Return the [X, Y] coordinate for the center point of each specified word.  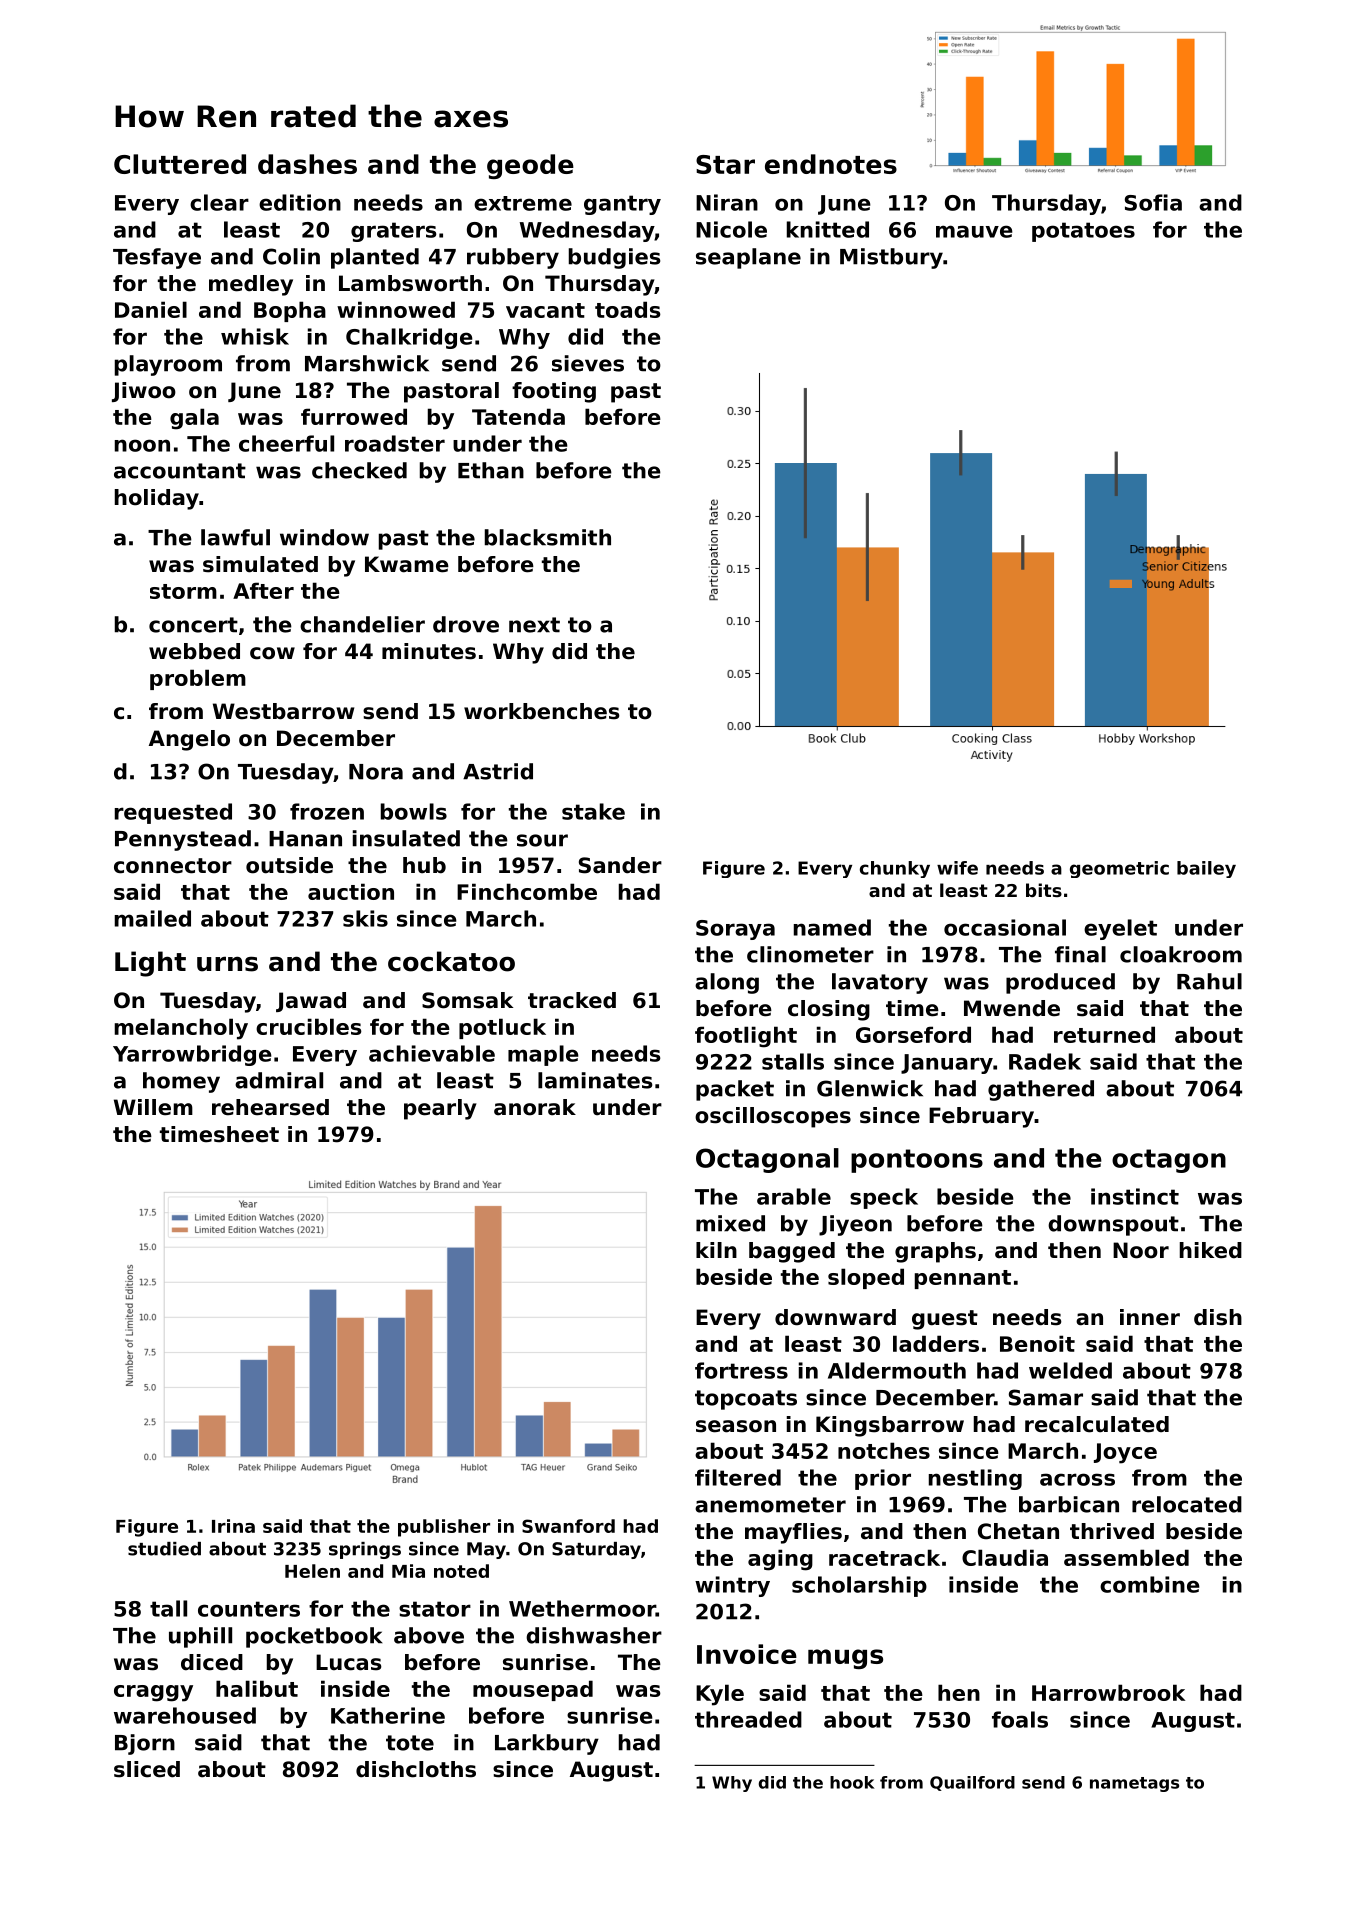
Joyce [1125, 1453]
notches [884, 1450]
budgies [614, 258]
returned [1104, 1034]
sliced [147, 1769]
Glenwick [870, 1088]
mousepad [533, 1690]
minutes [429, 651]
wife [957, 868]
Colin [291, 256]
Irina [233, 1526]
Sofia [1153, 202]
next [534, 625]
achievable [432, 1053]
